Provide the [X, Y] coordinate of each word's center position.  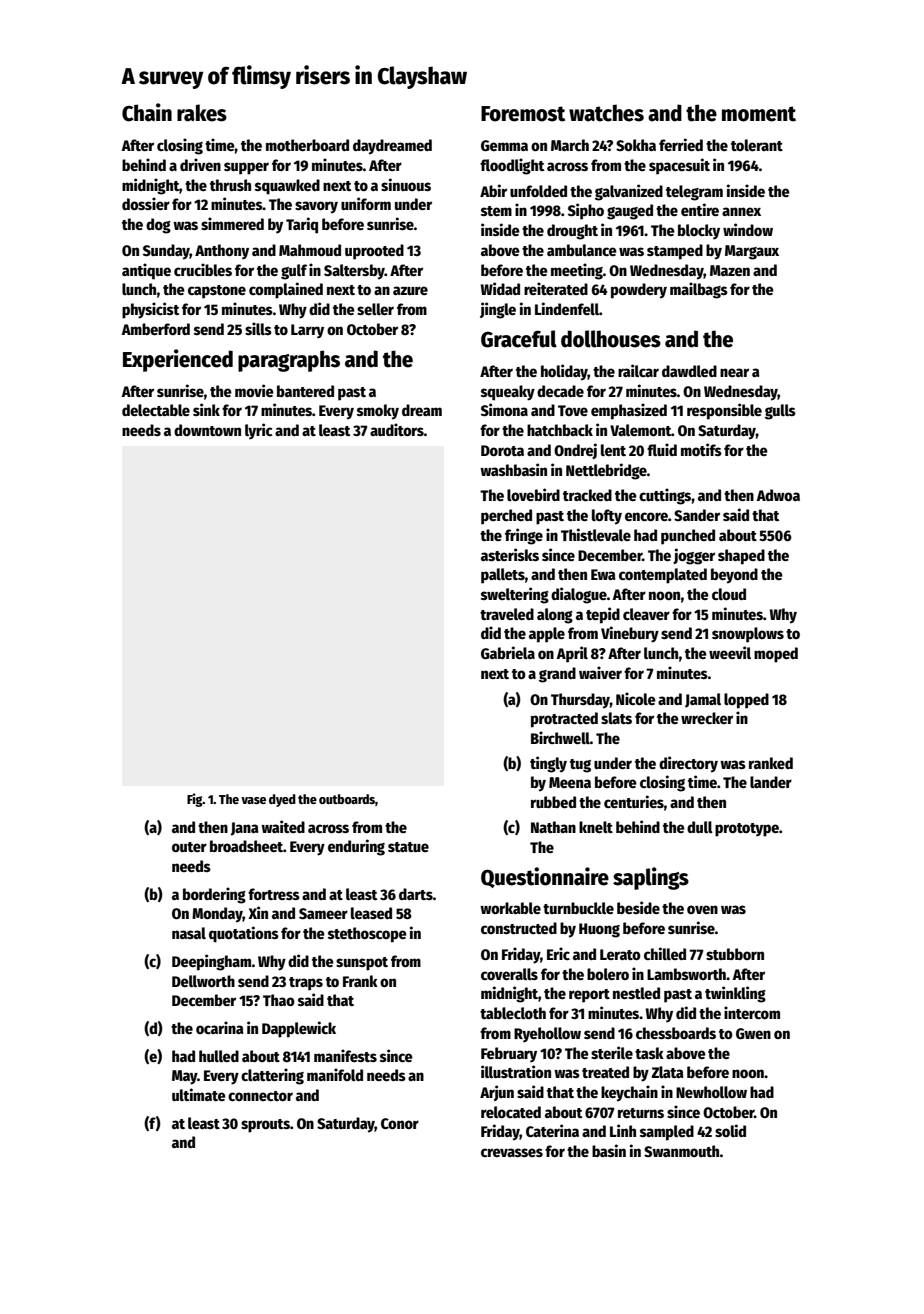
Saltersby [354, 272]
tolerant [757, 145]
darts [416, 894]
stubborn [735, 954]
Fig [195, 800]
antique [146, 271]
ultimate [199, 1094]
